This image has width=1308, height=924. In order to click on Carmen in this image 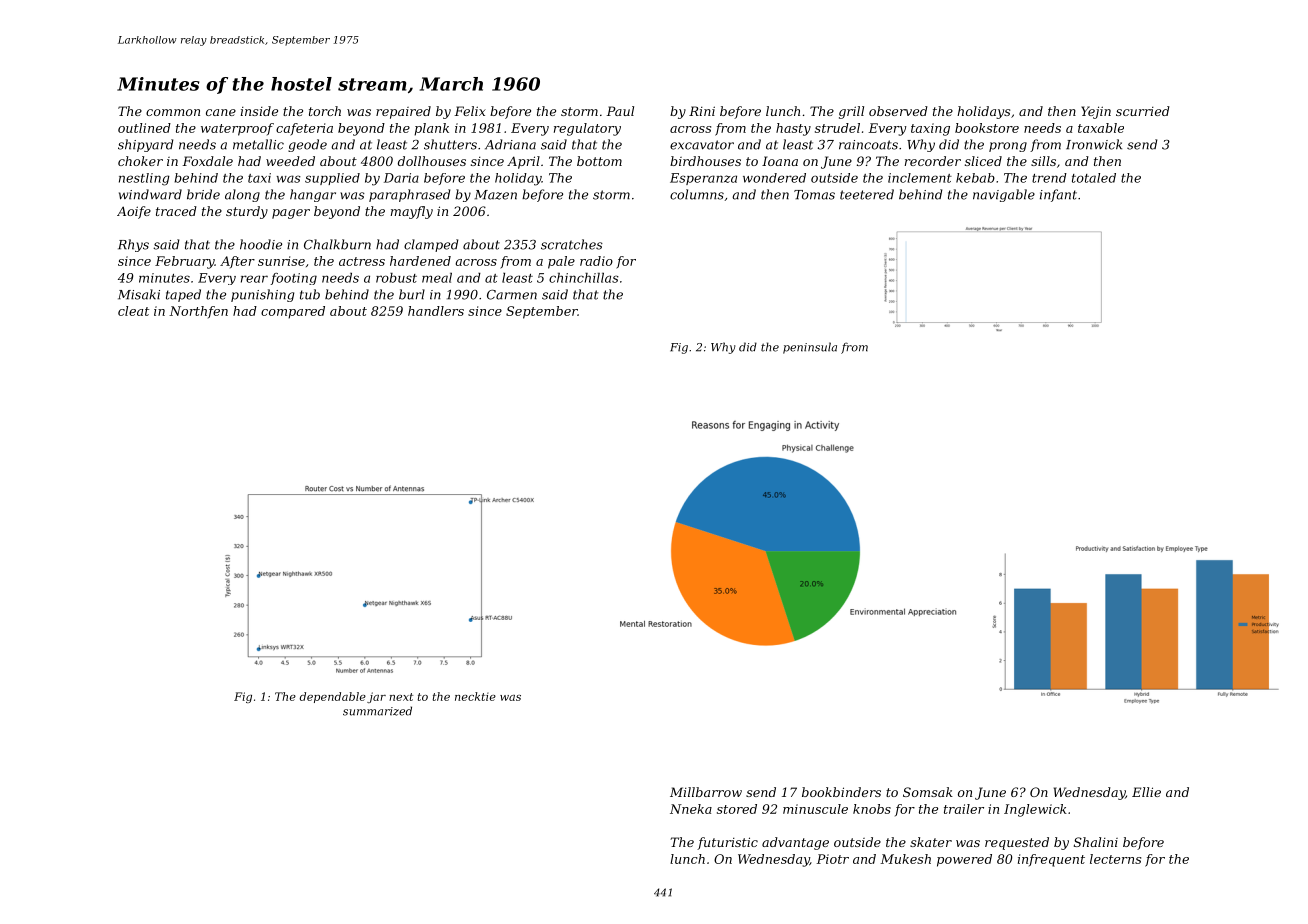, I will do `click(512, 295)`.
